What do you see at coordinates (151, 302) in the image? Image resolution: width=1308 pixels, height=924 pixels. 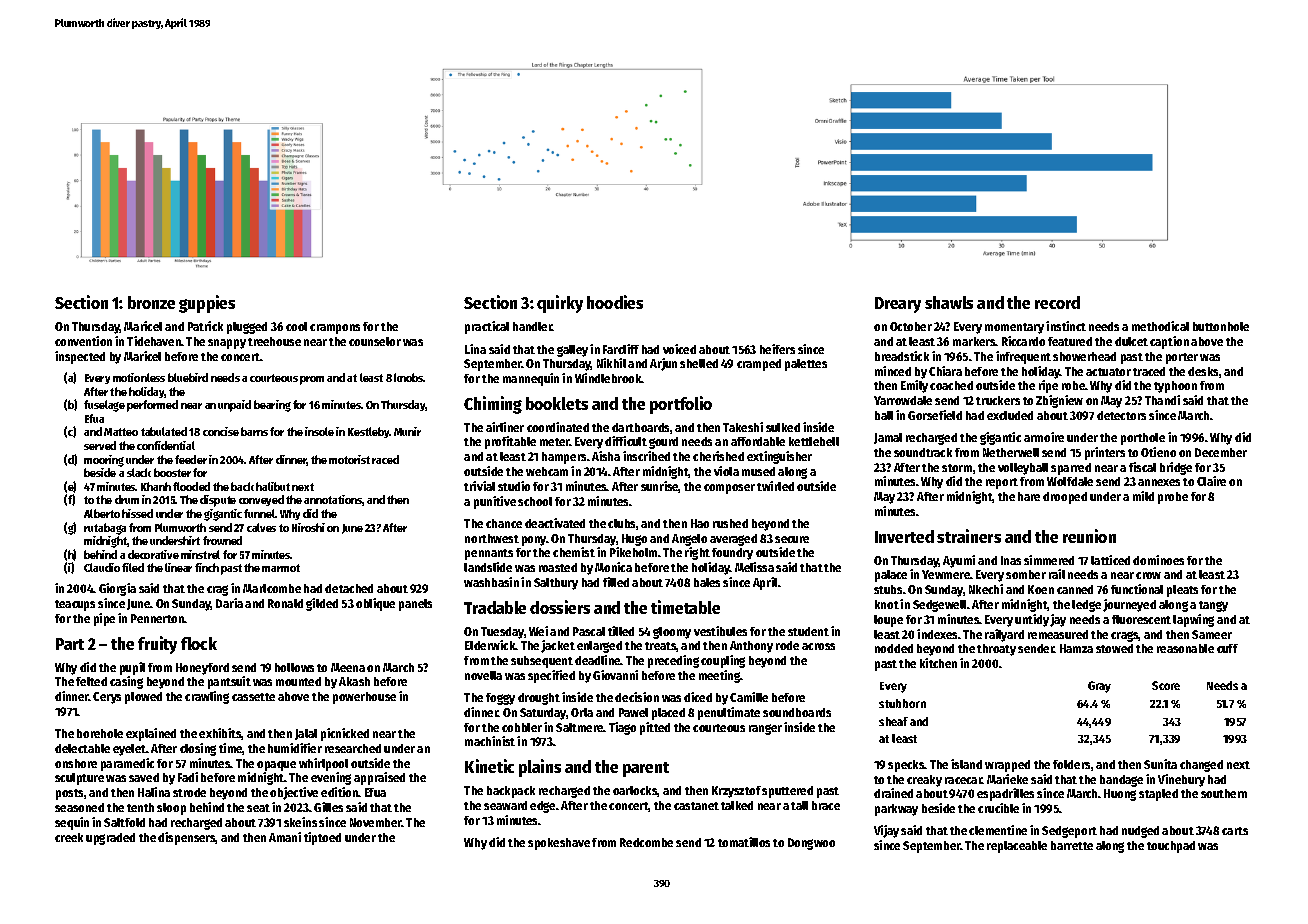 I see `bronze` at bounding box center [151, 302].
